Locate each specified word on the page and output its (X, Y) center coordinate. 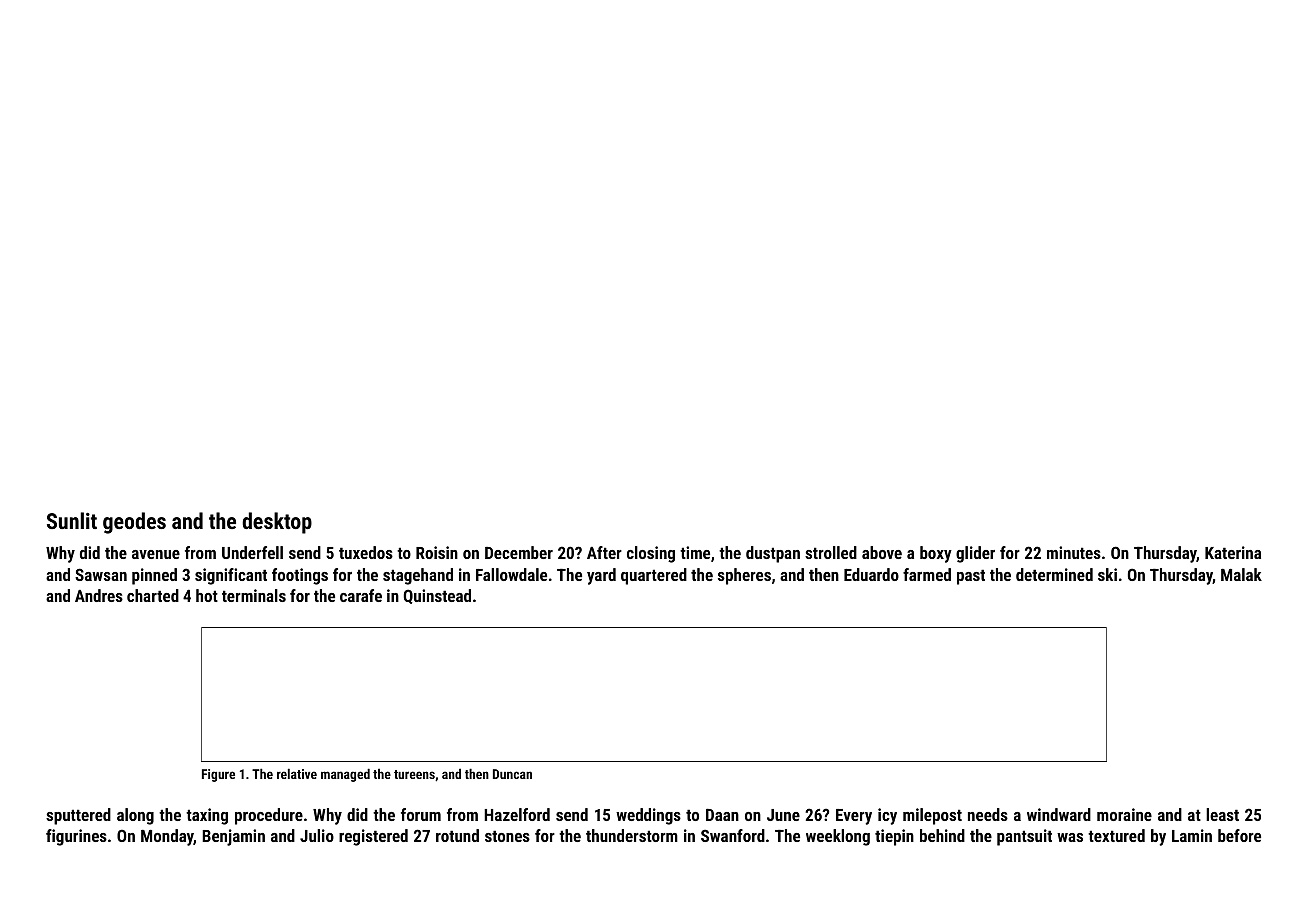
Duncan (512, 774)
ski (1107, 574)
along (135, 816)
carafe (361, 595)
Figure (218, 775)
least (1222, 814)
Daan (722, 814)
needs (988, 814)
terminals (254, 595)
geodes (134, 523)
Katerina (1233, 552)
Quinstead (437, 596)
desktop (277, 523)
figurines (76, 837)
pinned (154, 576)
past (971, 577)
